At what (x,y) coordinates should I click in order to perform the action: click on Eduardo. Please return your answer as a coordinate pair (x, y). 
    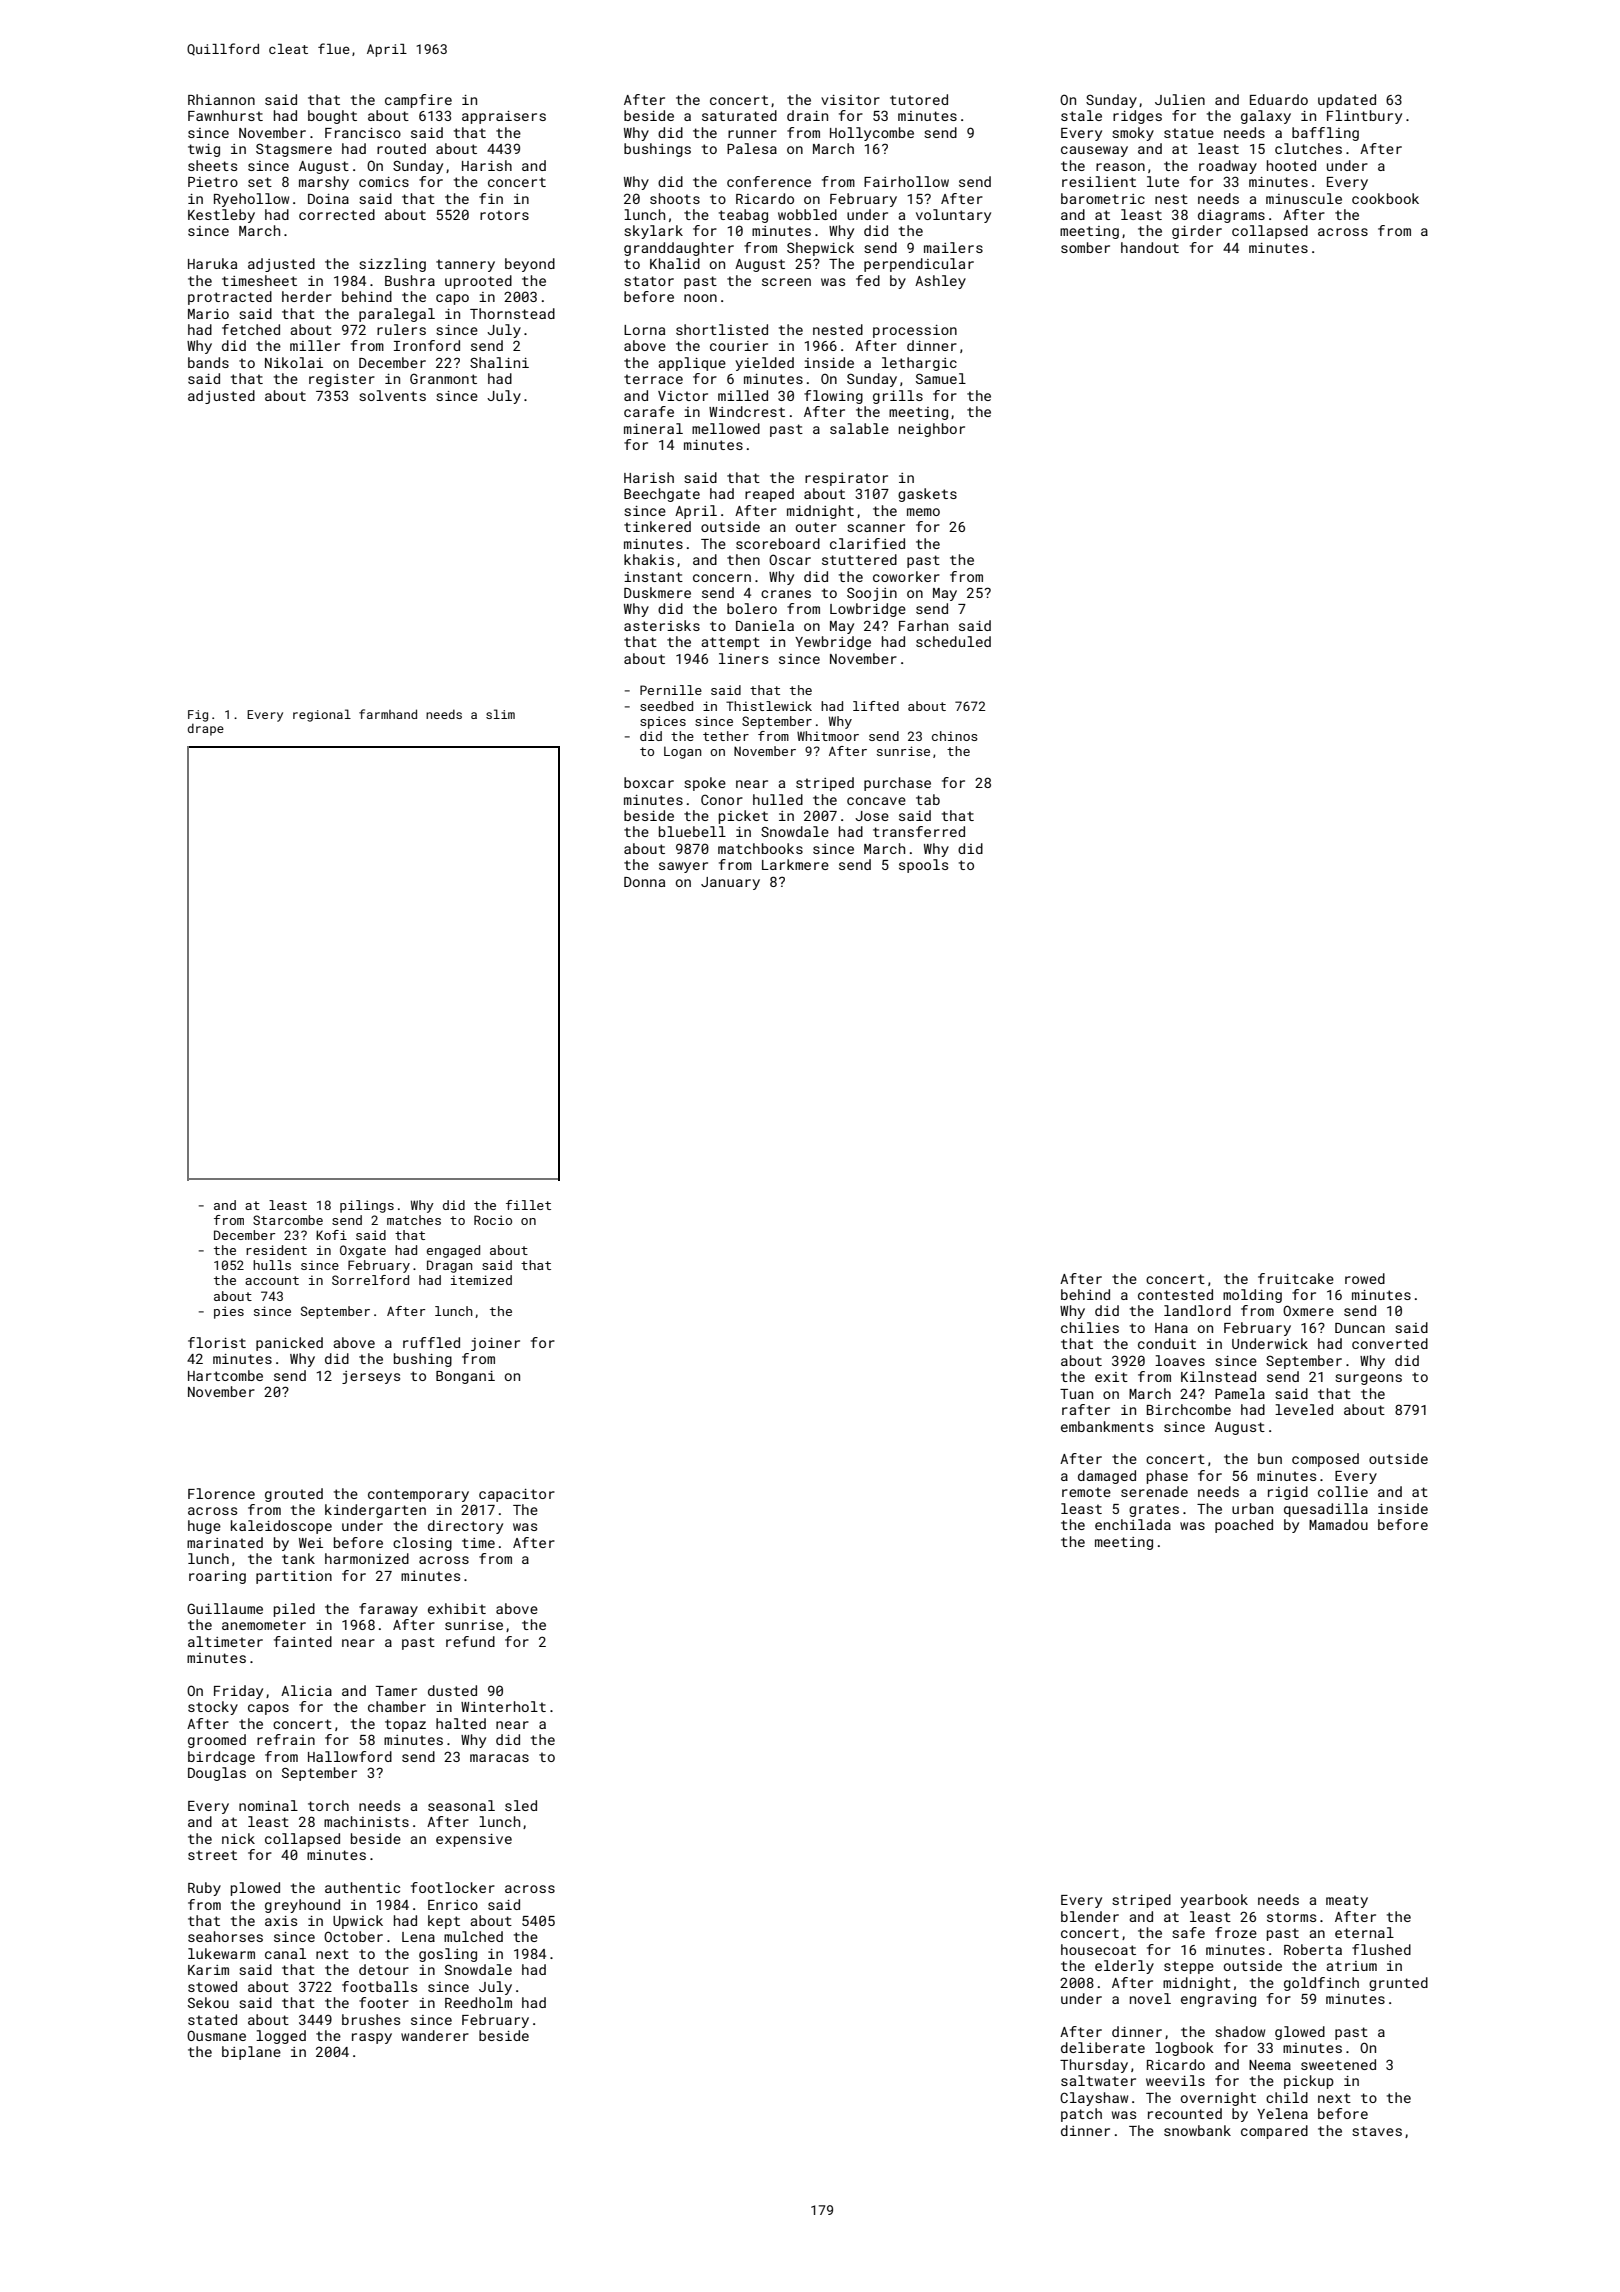
    Looking at the image, I should click on (1279, 99).
